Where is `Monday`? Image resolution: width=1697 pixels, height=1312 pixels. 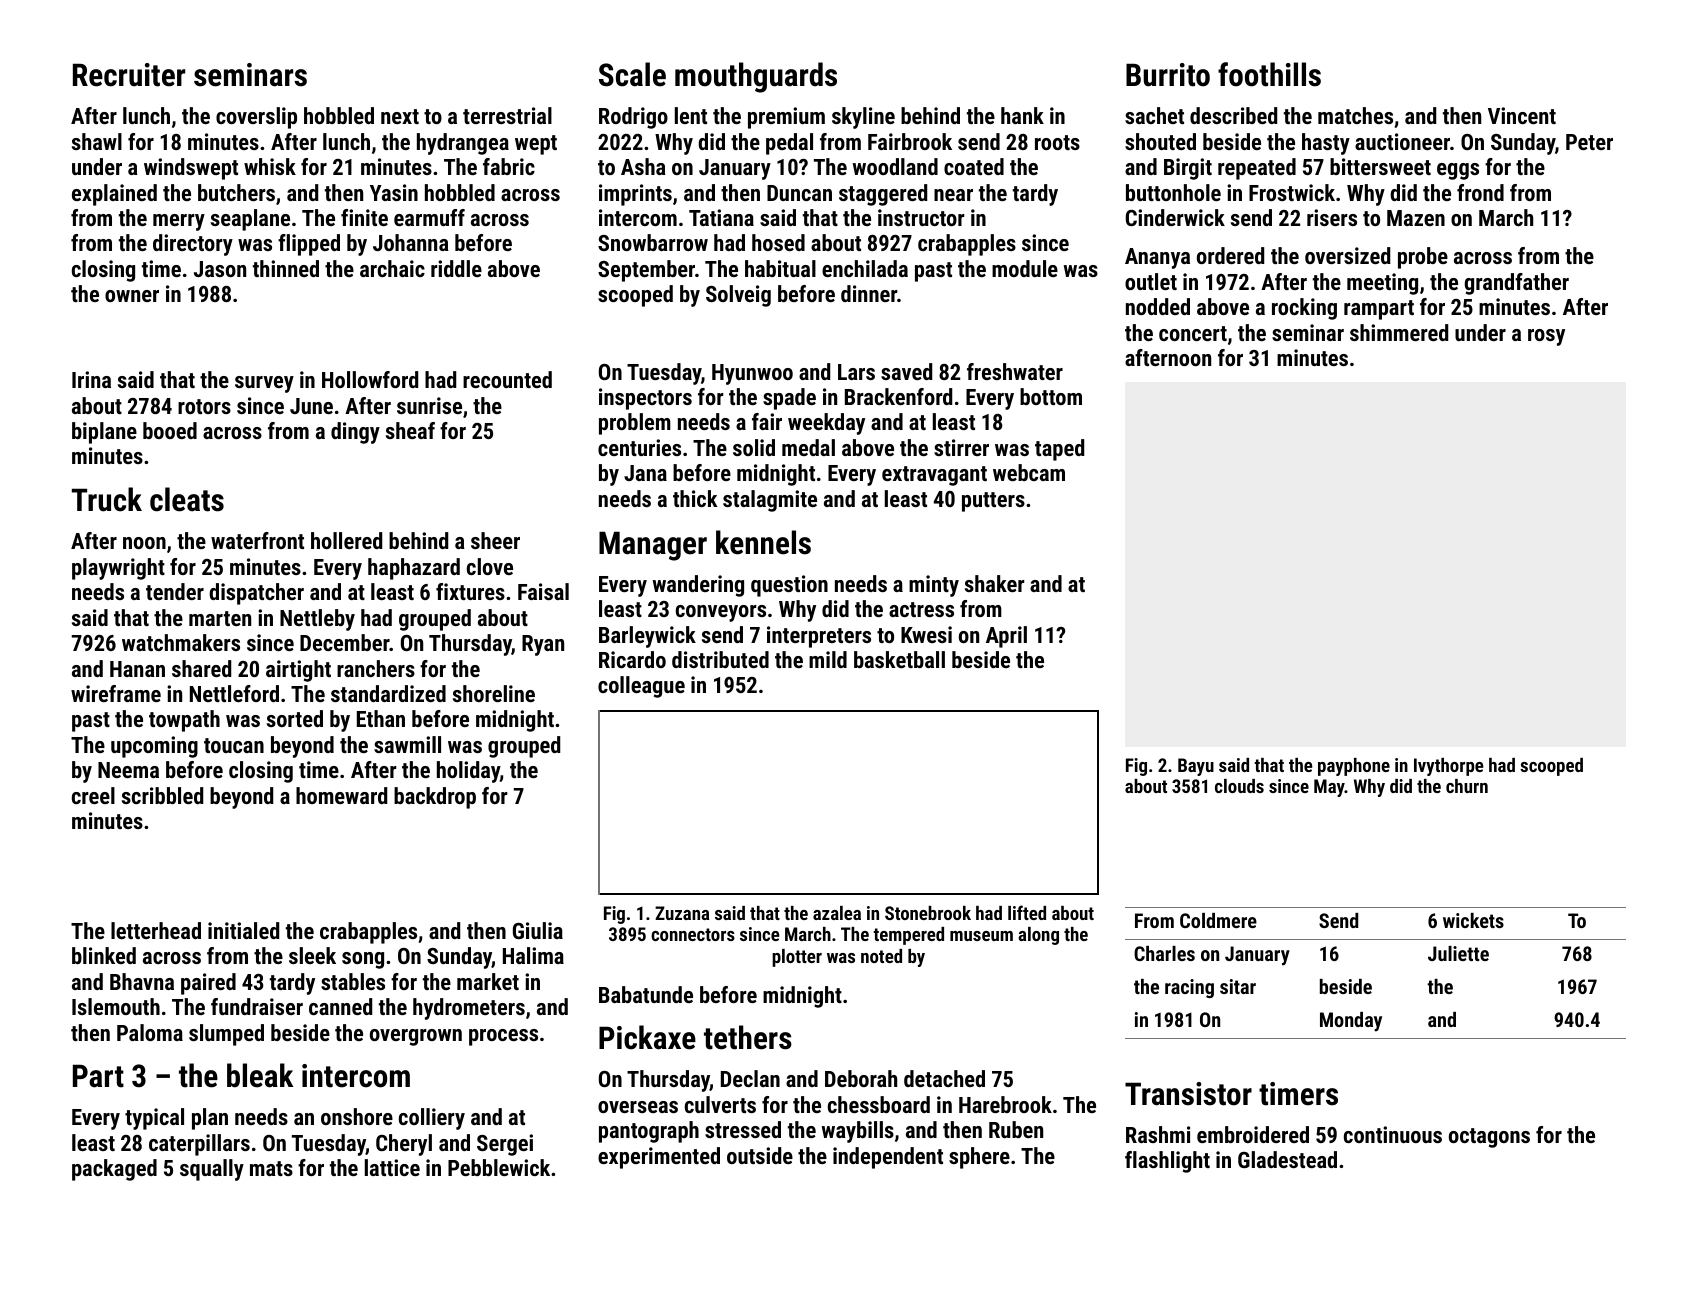
Monday is located at coordinates (1351, 1022).
